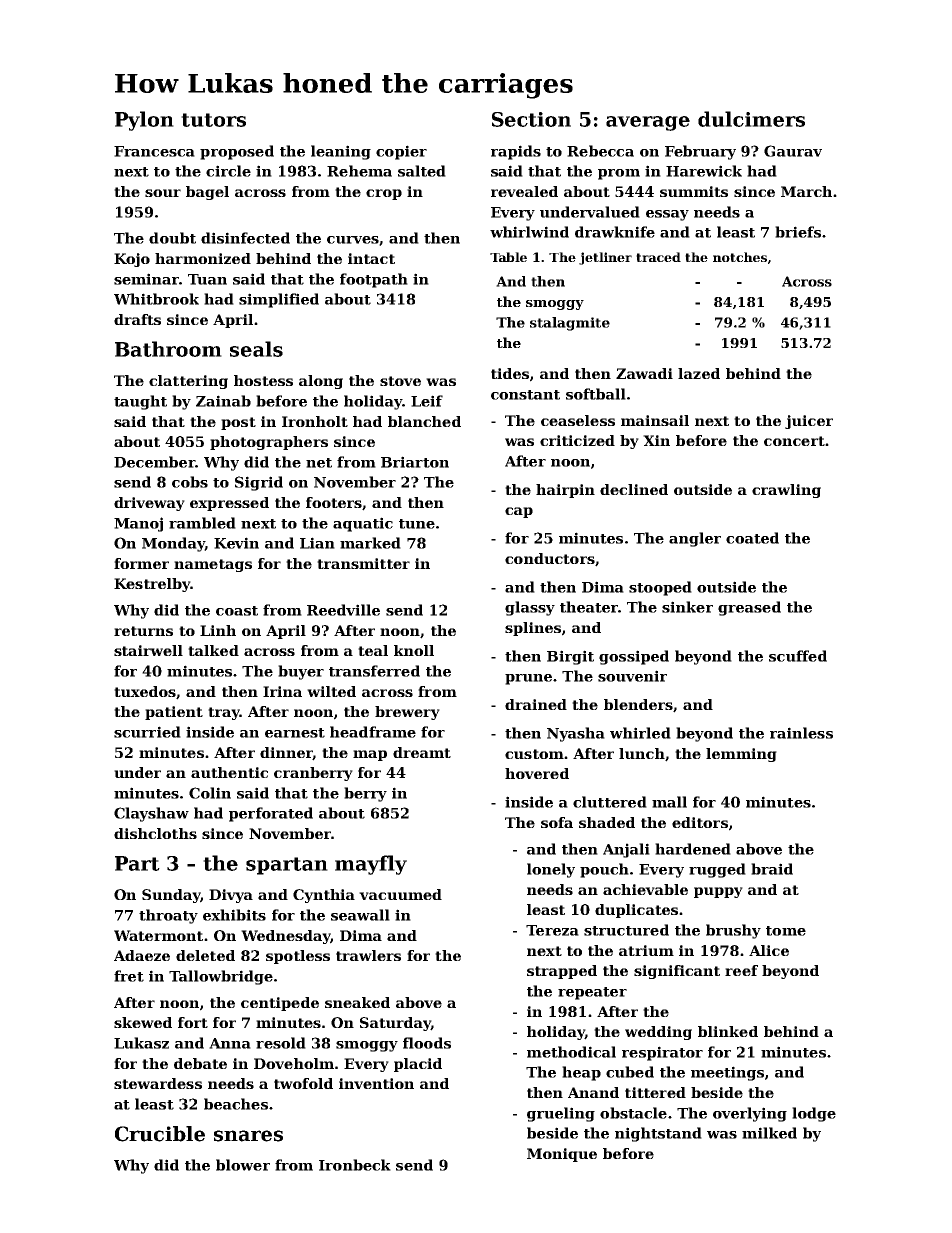 The height and width of the screenshot is (1233, 952). I want to click on Sunday, so click(171, 896).
